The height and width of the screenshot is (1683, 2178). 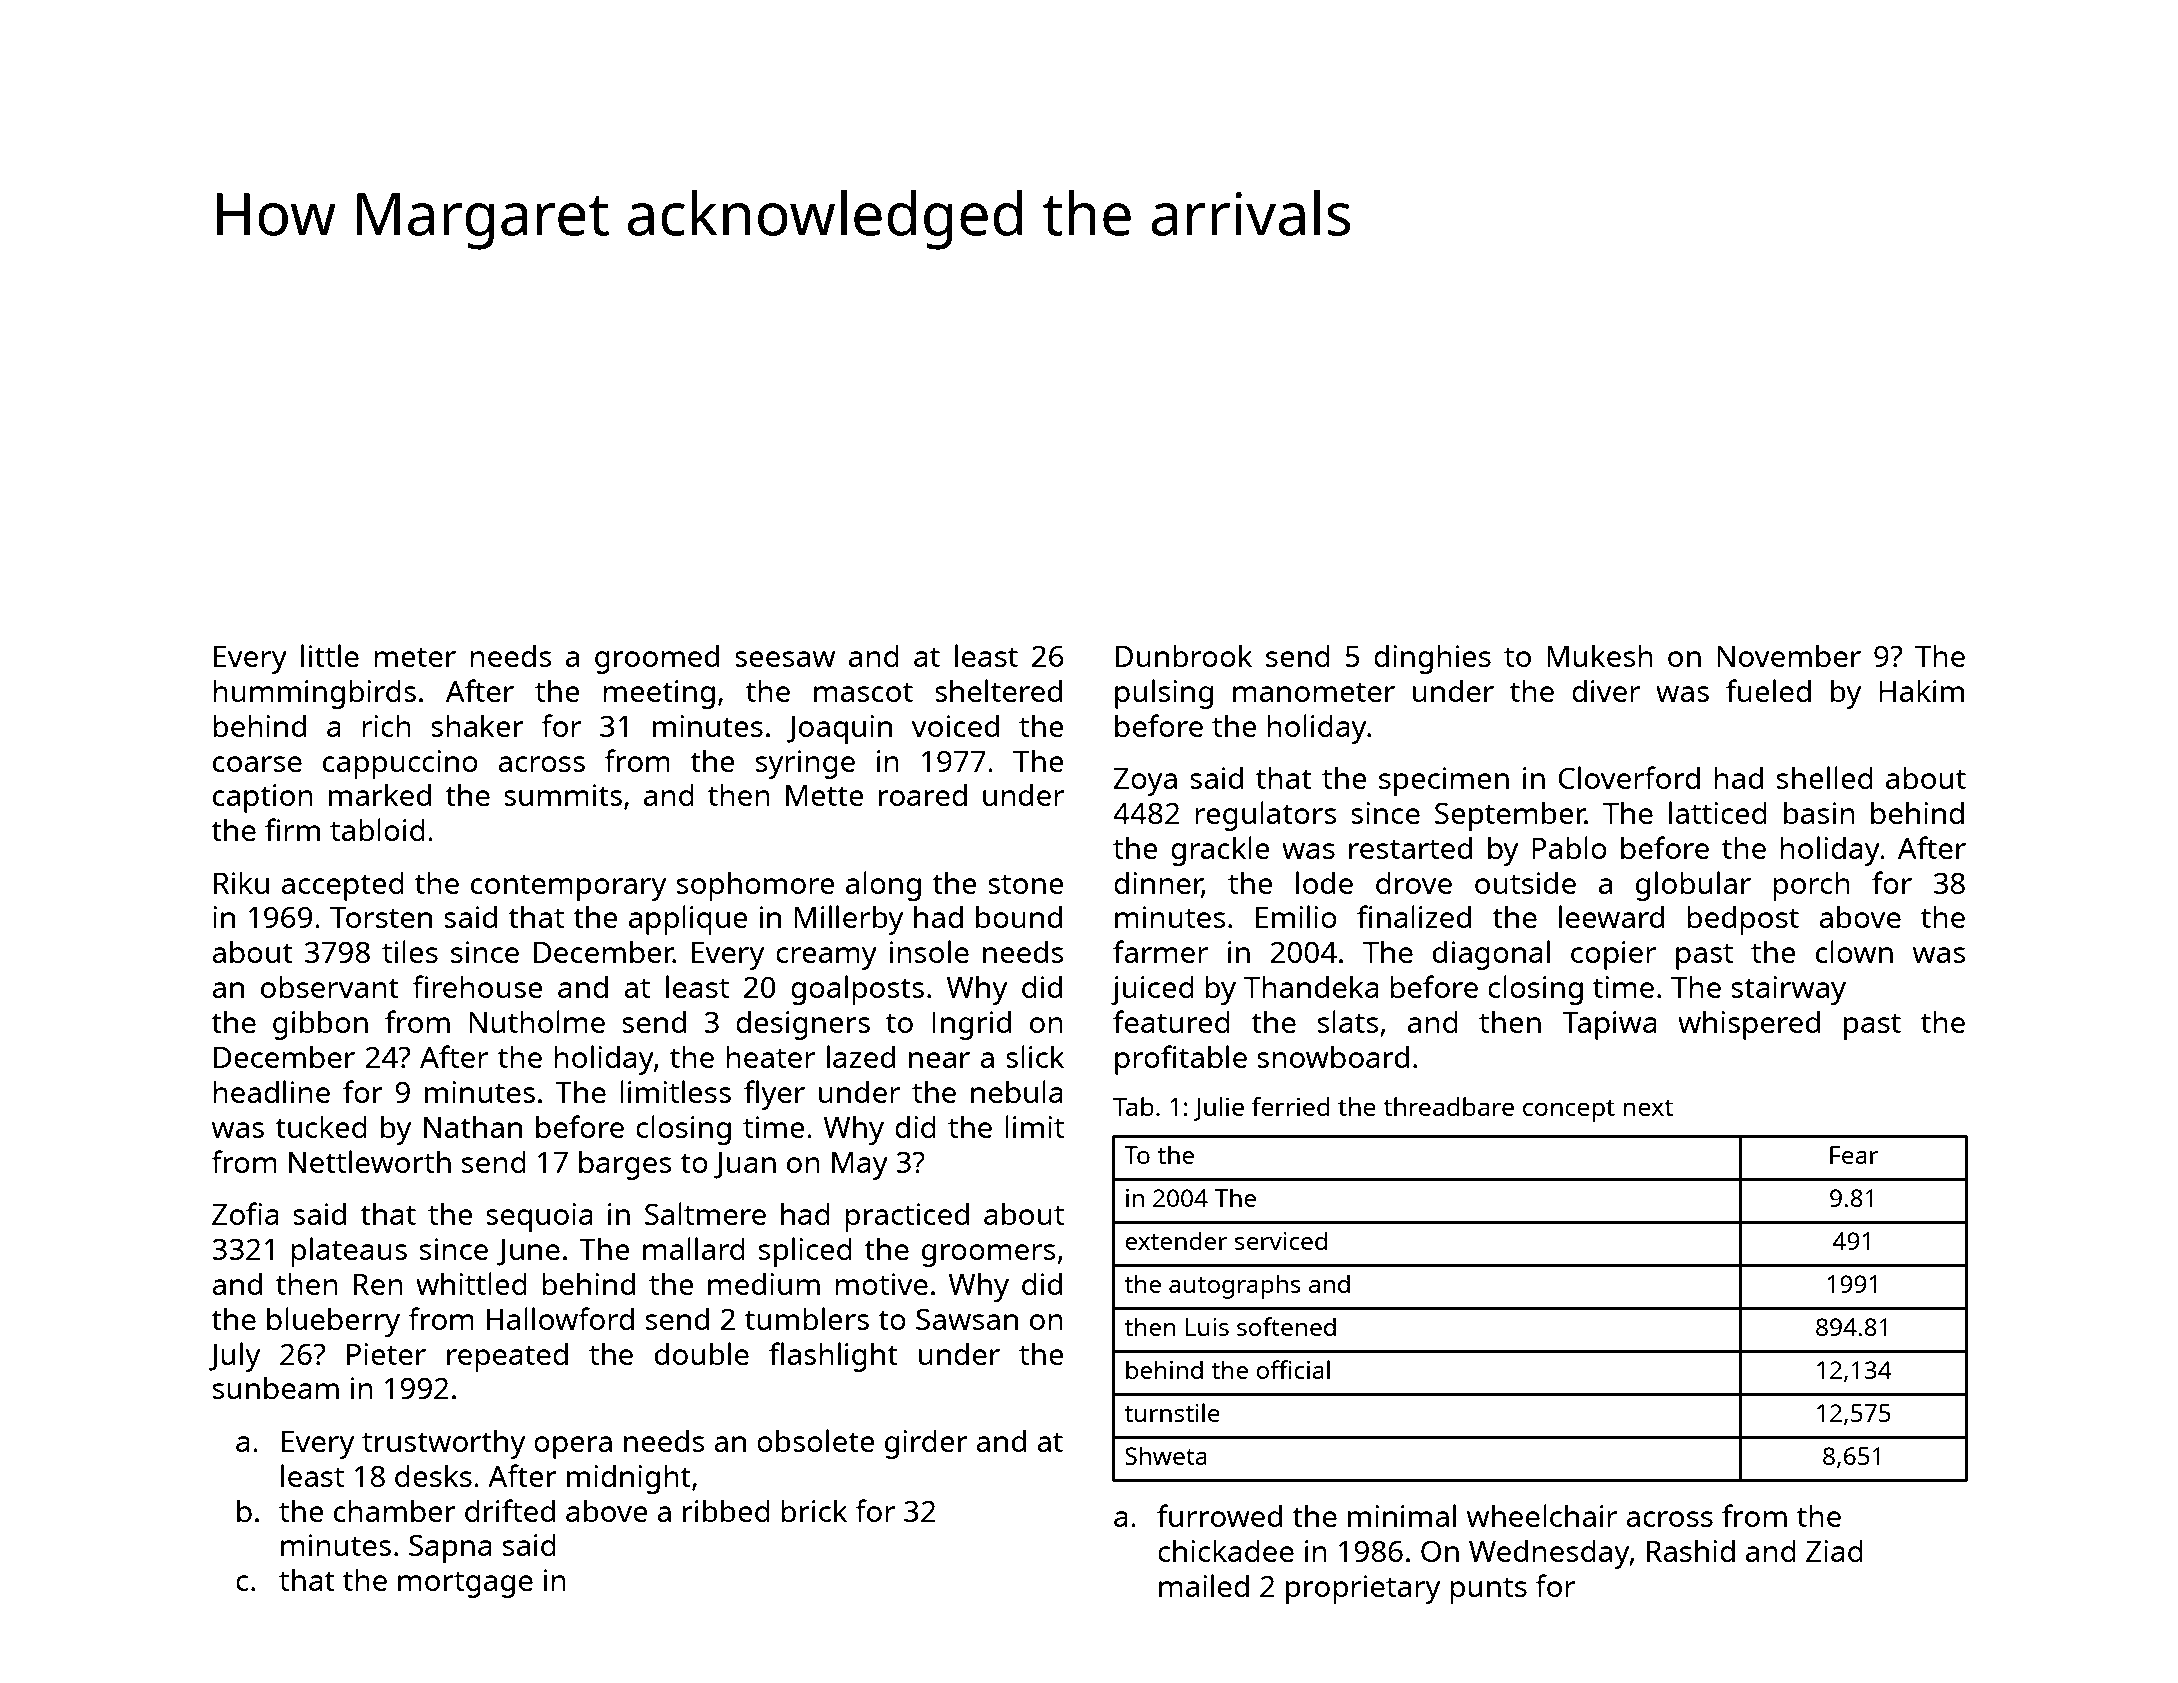 What do you see at coordinates (1788, 990) in the screenshot?
I see `stairway` at bounding box center [1788, 990].
